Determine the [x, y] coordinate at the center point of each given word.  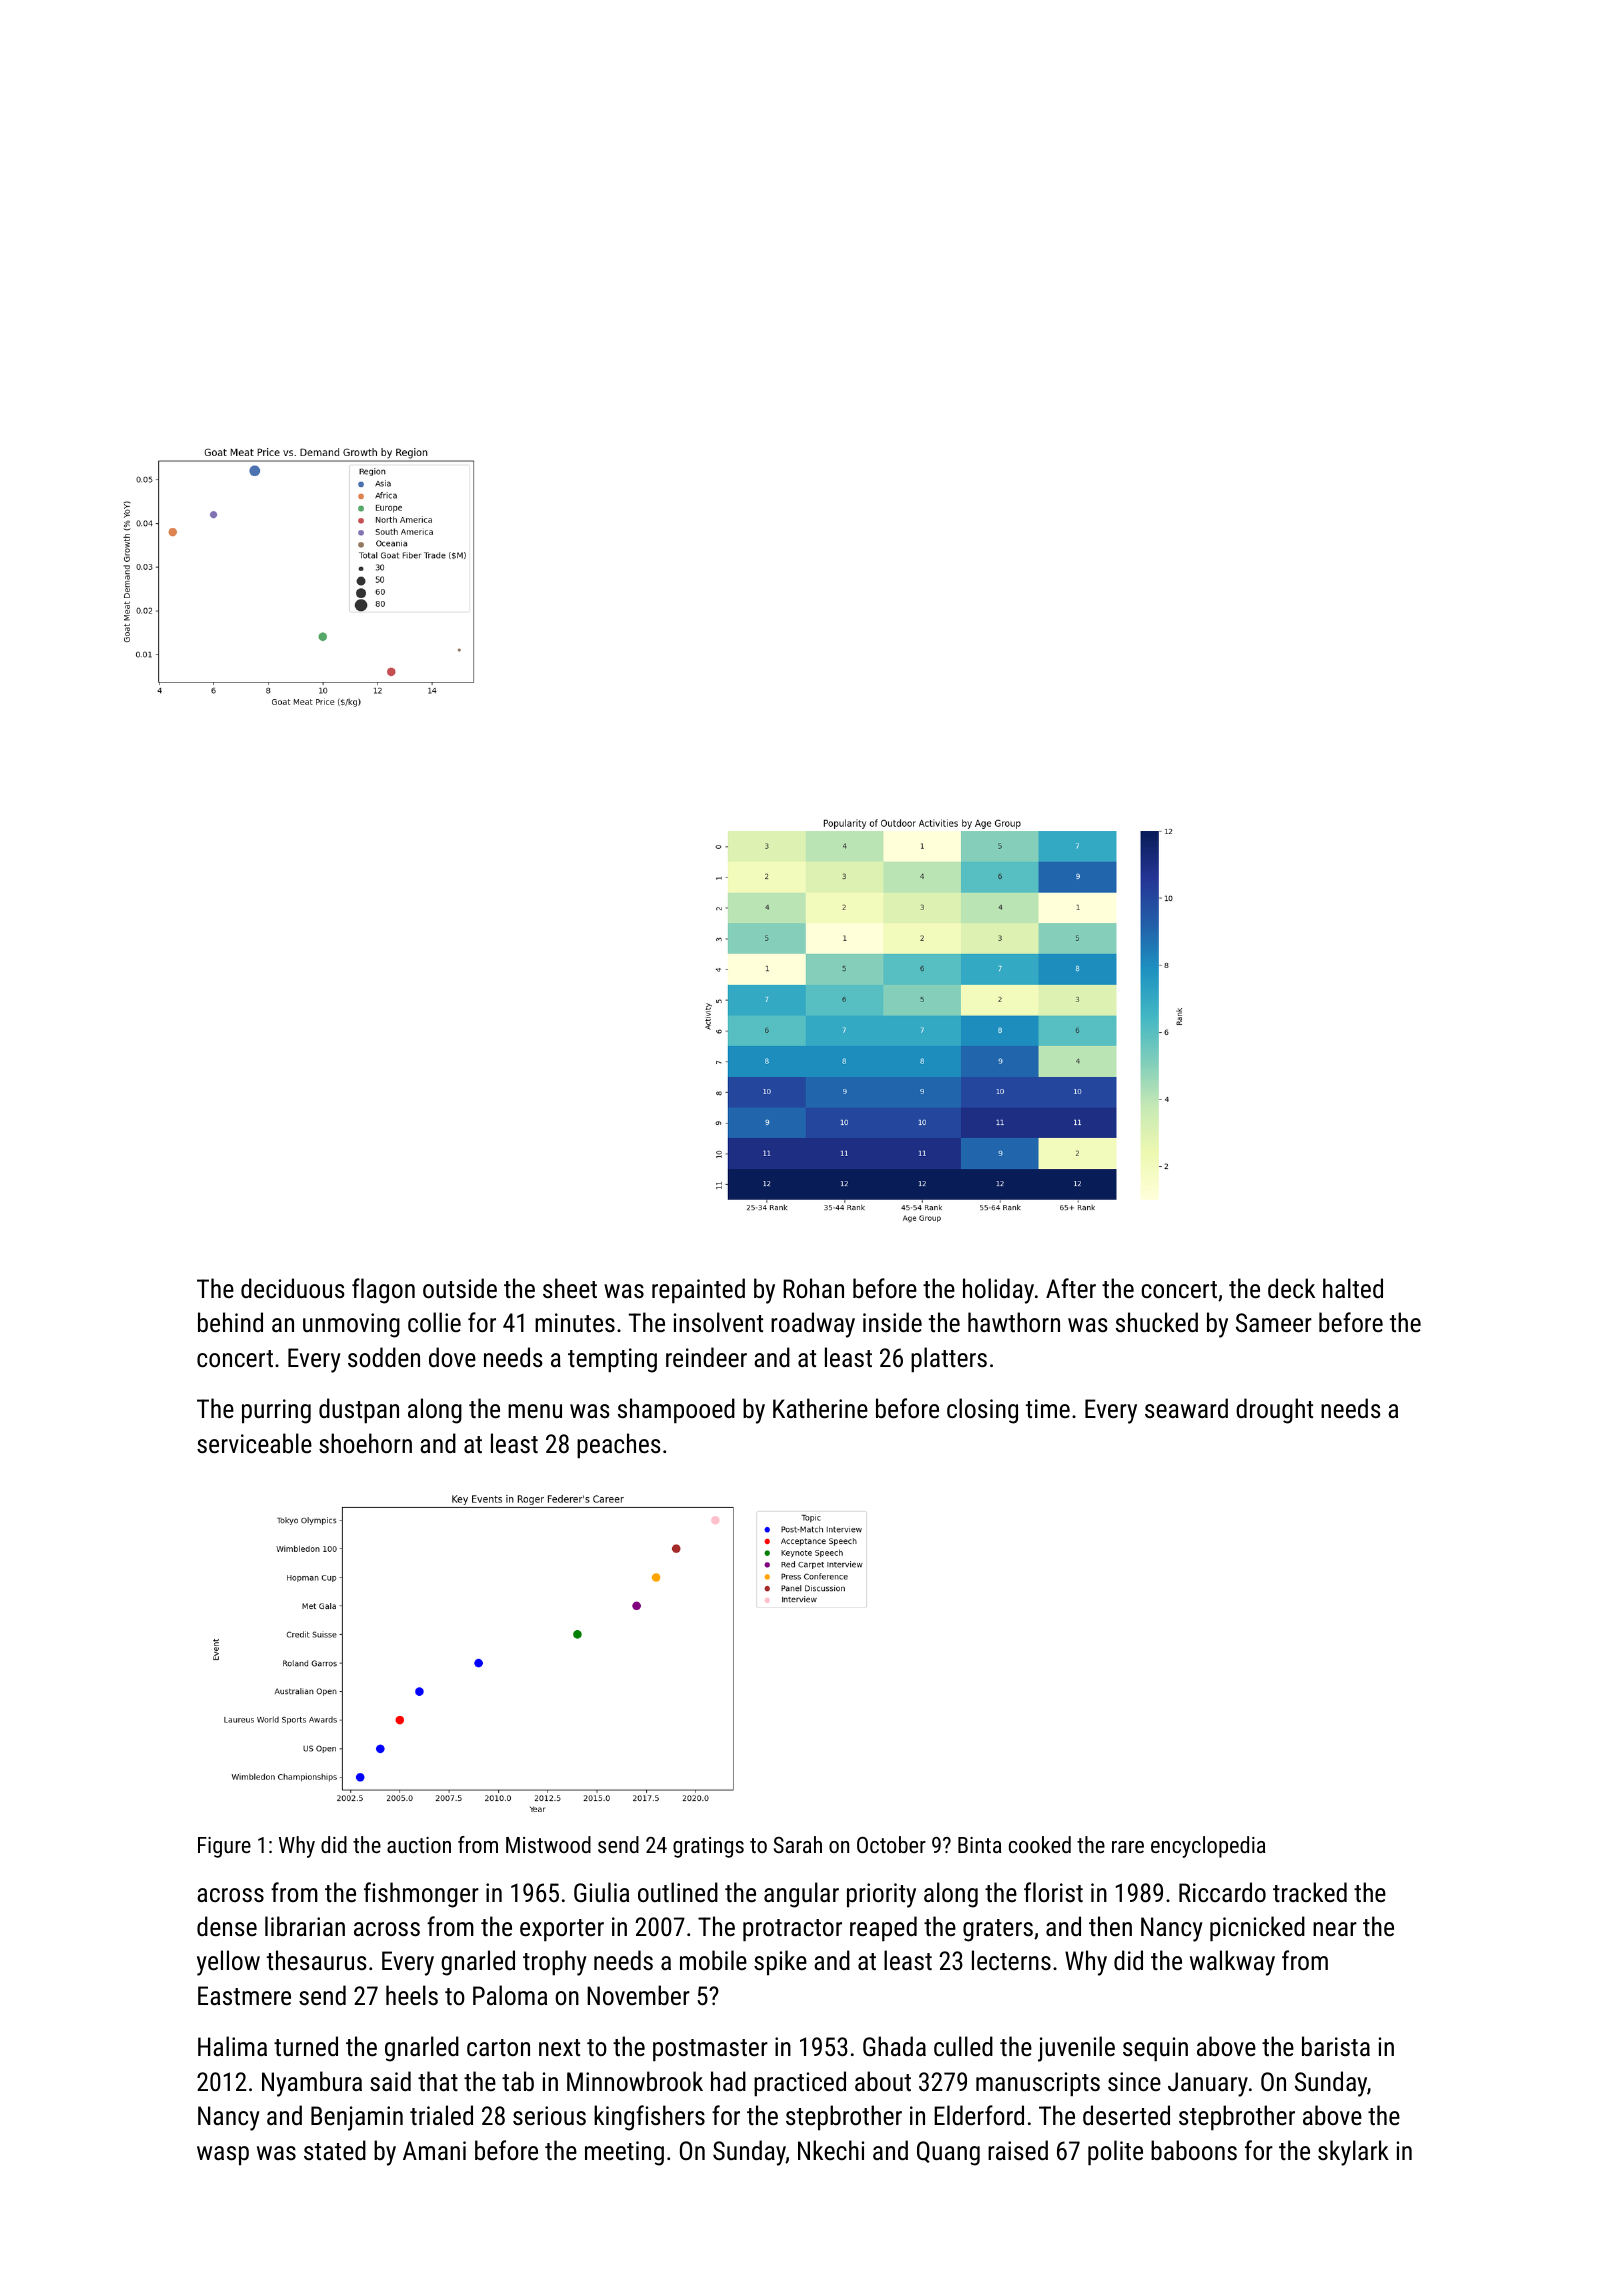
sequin [1155, 2049]
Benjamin [357, 2118]
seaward [1186, 1408]
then [1110, 1926]
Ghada [894, 2046]
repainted [698, 1291]
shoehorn [365, 1443]
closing [982, 1411]
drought [1274, 1411]
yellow [228, 1963]
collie [434, 1322]
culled [963, 2046]
